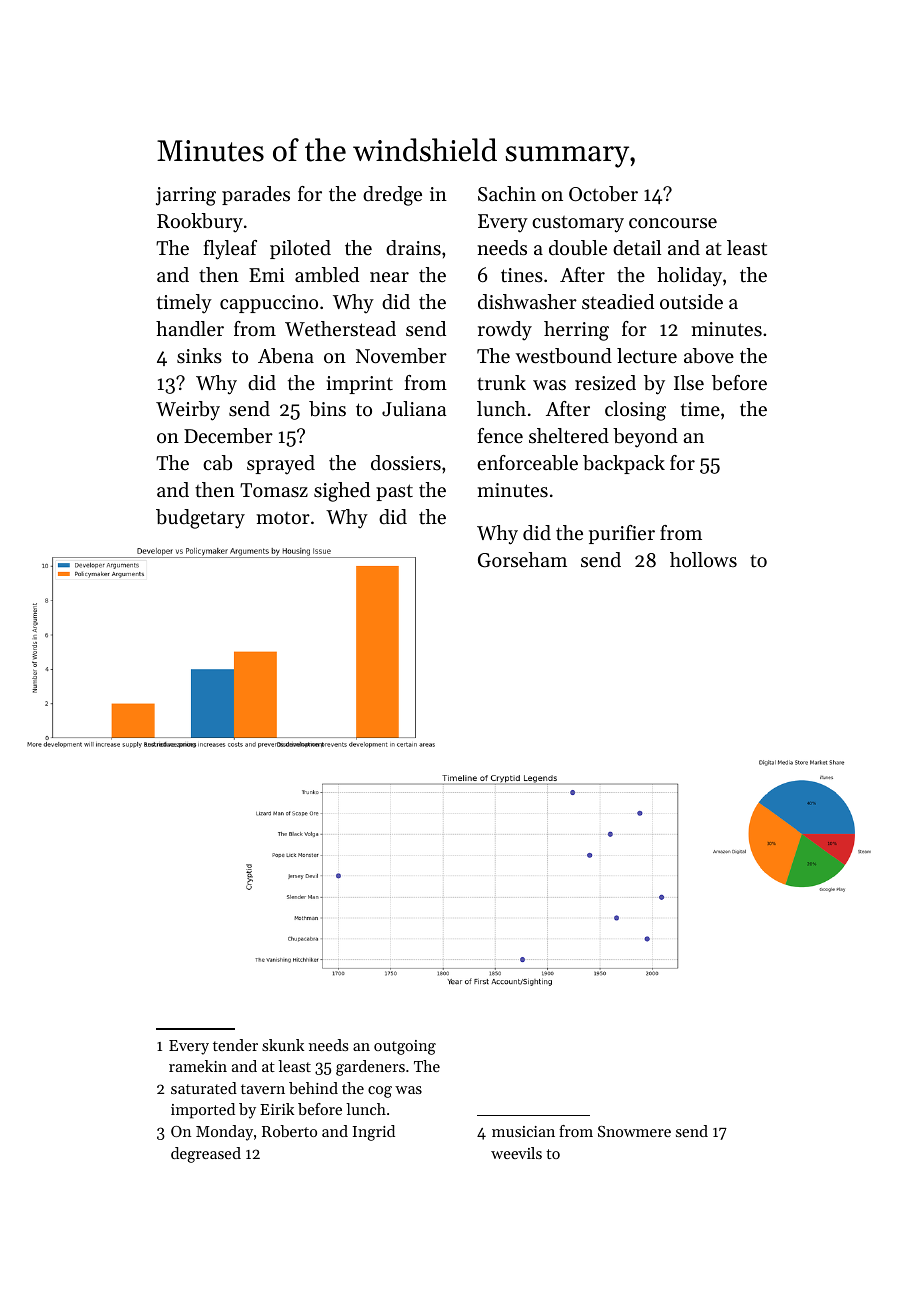 This screenshot has width=924, height=1311. What do you see at coordinates (703, 560) in the screenshot?
I see `hollows` at bounding box center [703, 560].
